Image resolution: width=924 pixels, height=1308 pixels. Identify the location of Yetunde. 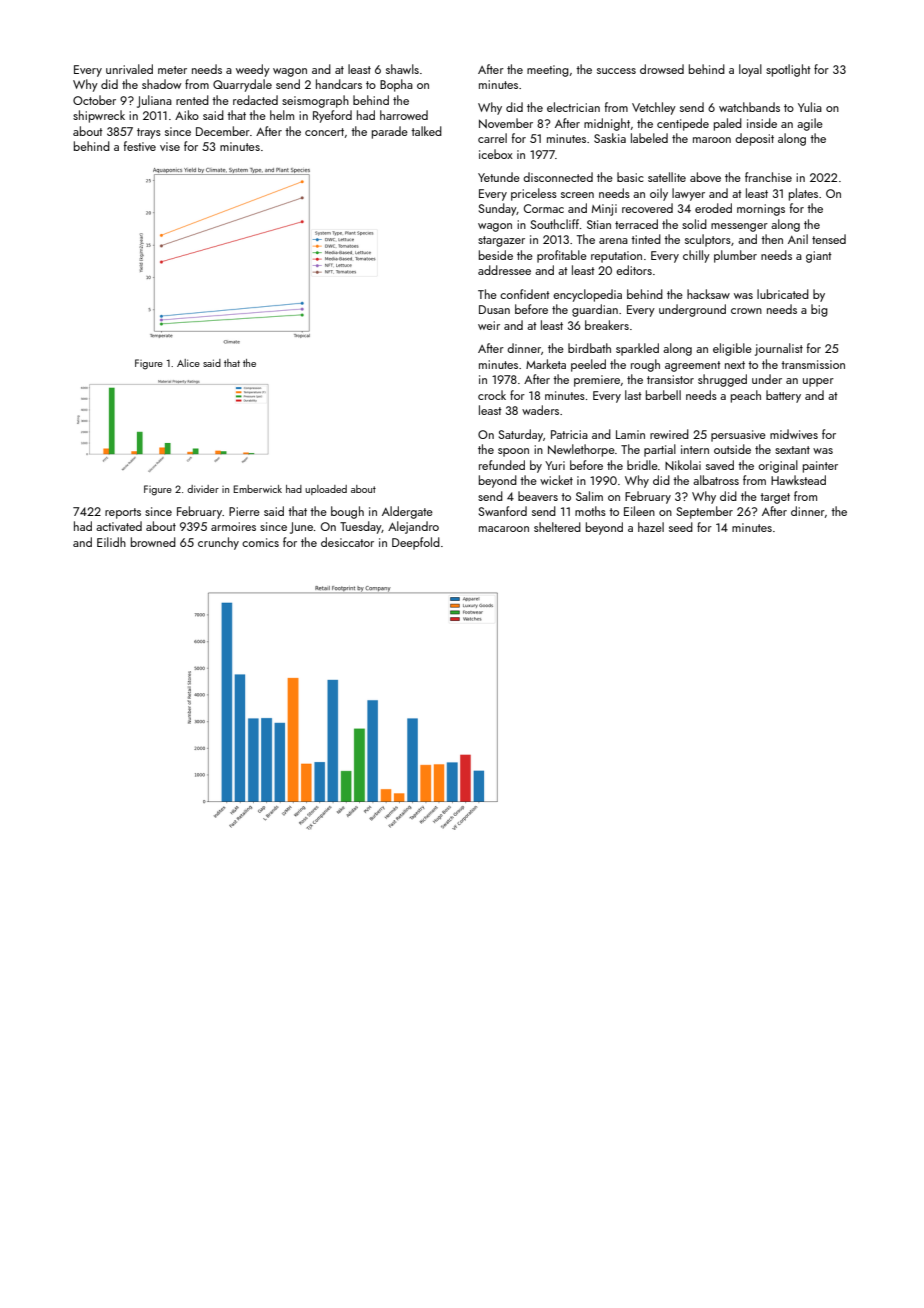
(499, 177).
